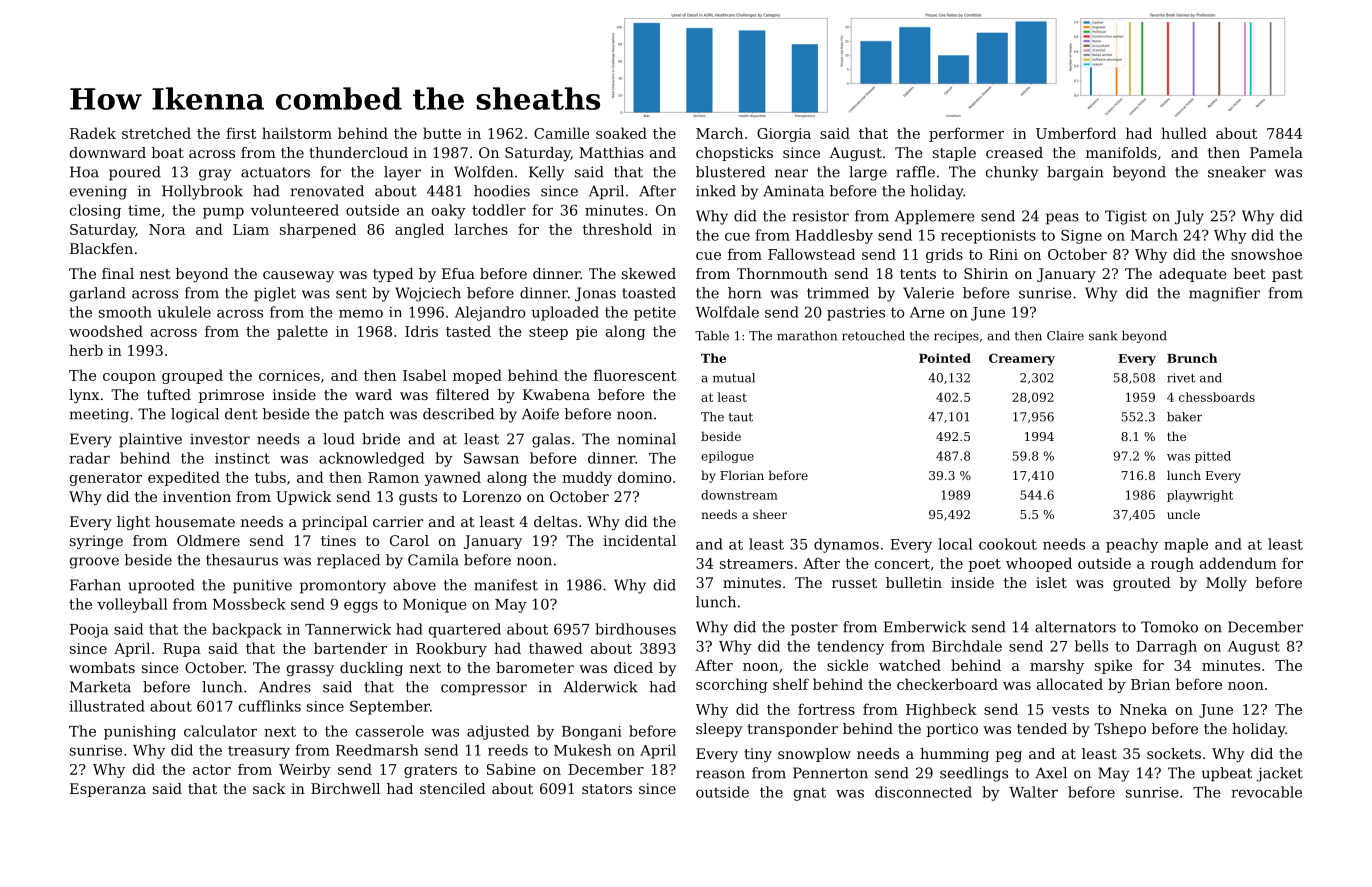  Describe the element at coordinates (561, 133) in the document. I see `Camille` at that location.
